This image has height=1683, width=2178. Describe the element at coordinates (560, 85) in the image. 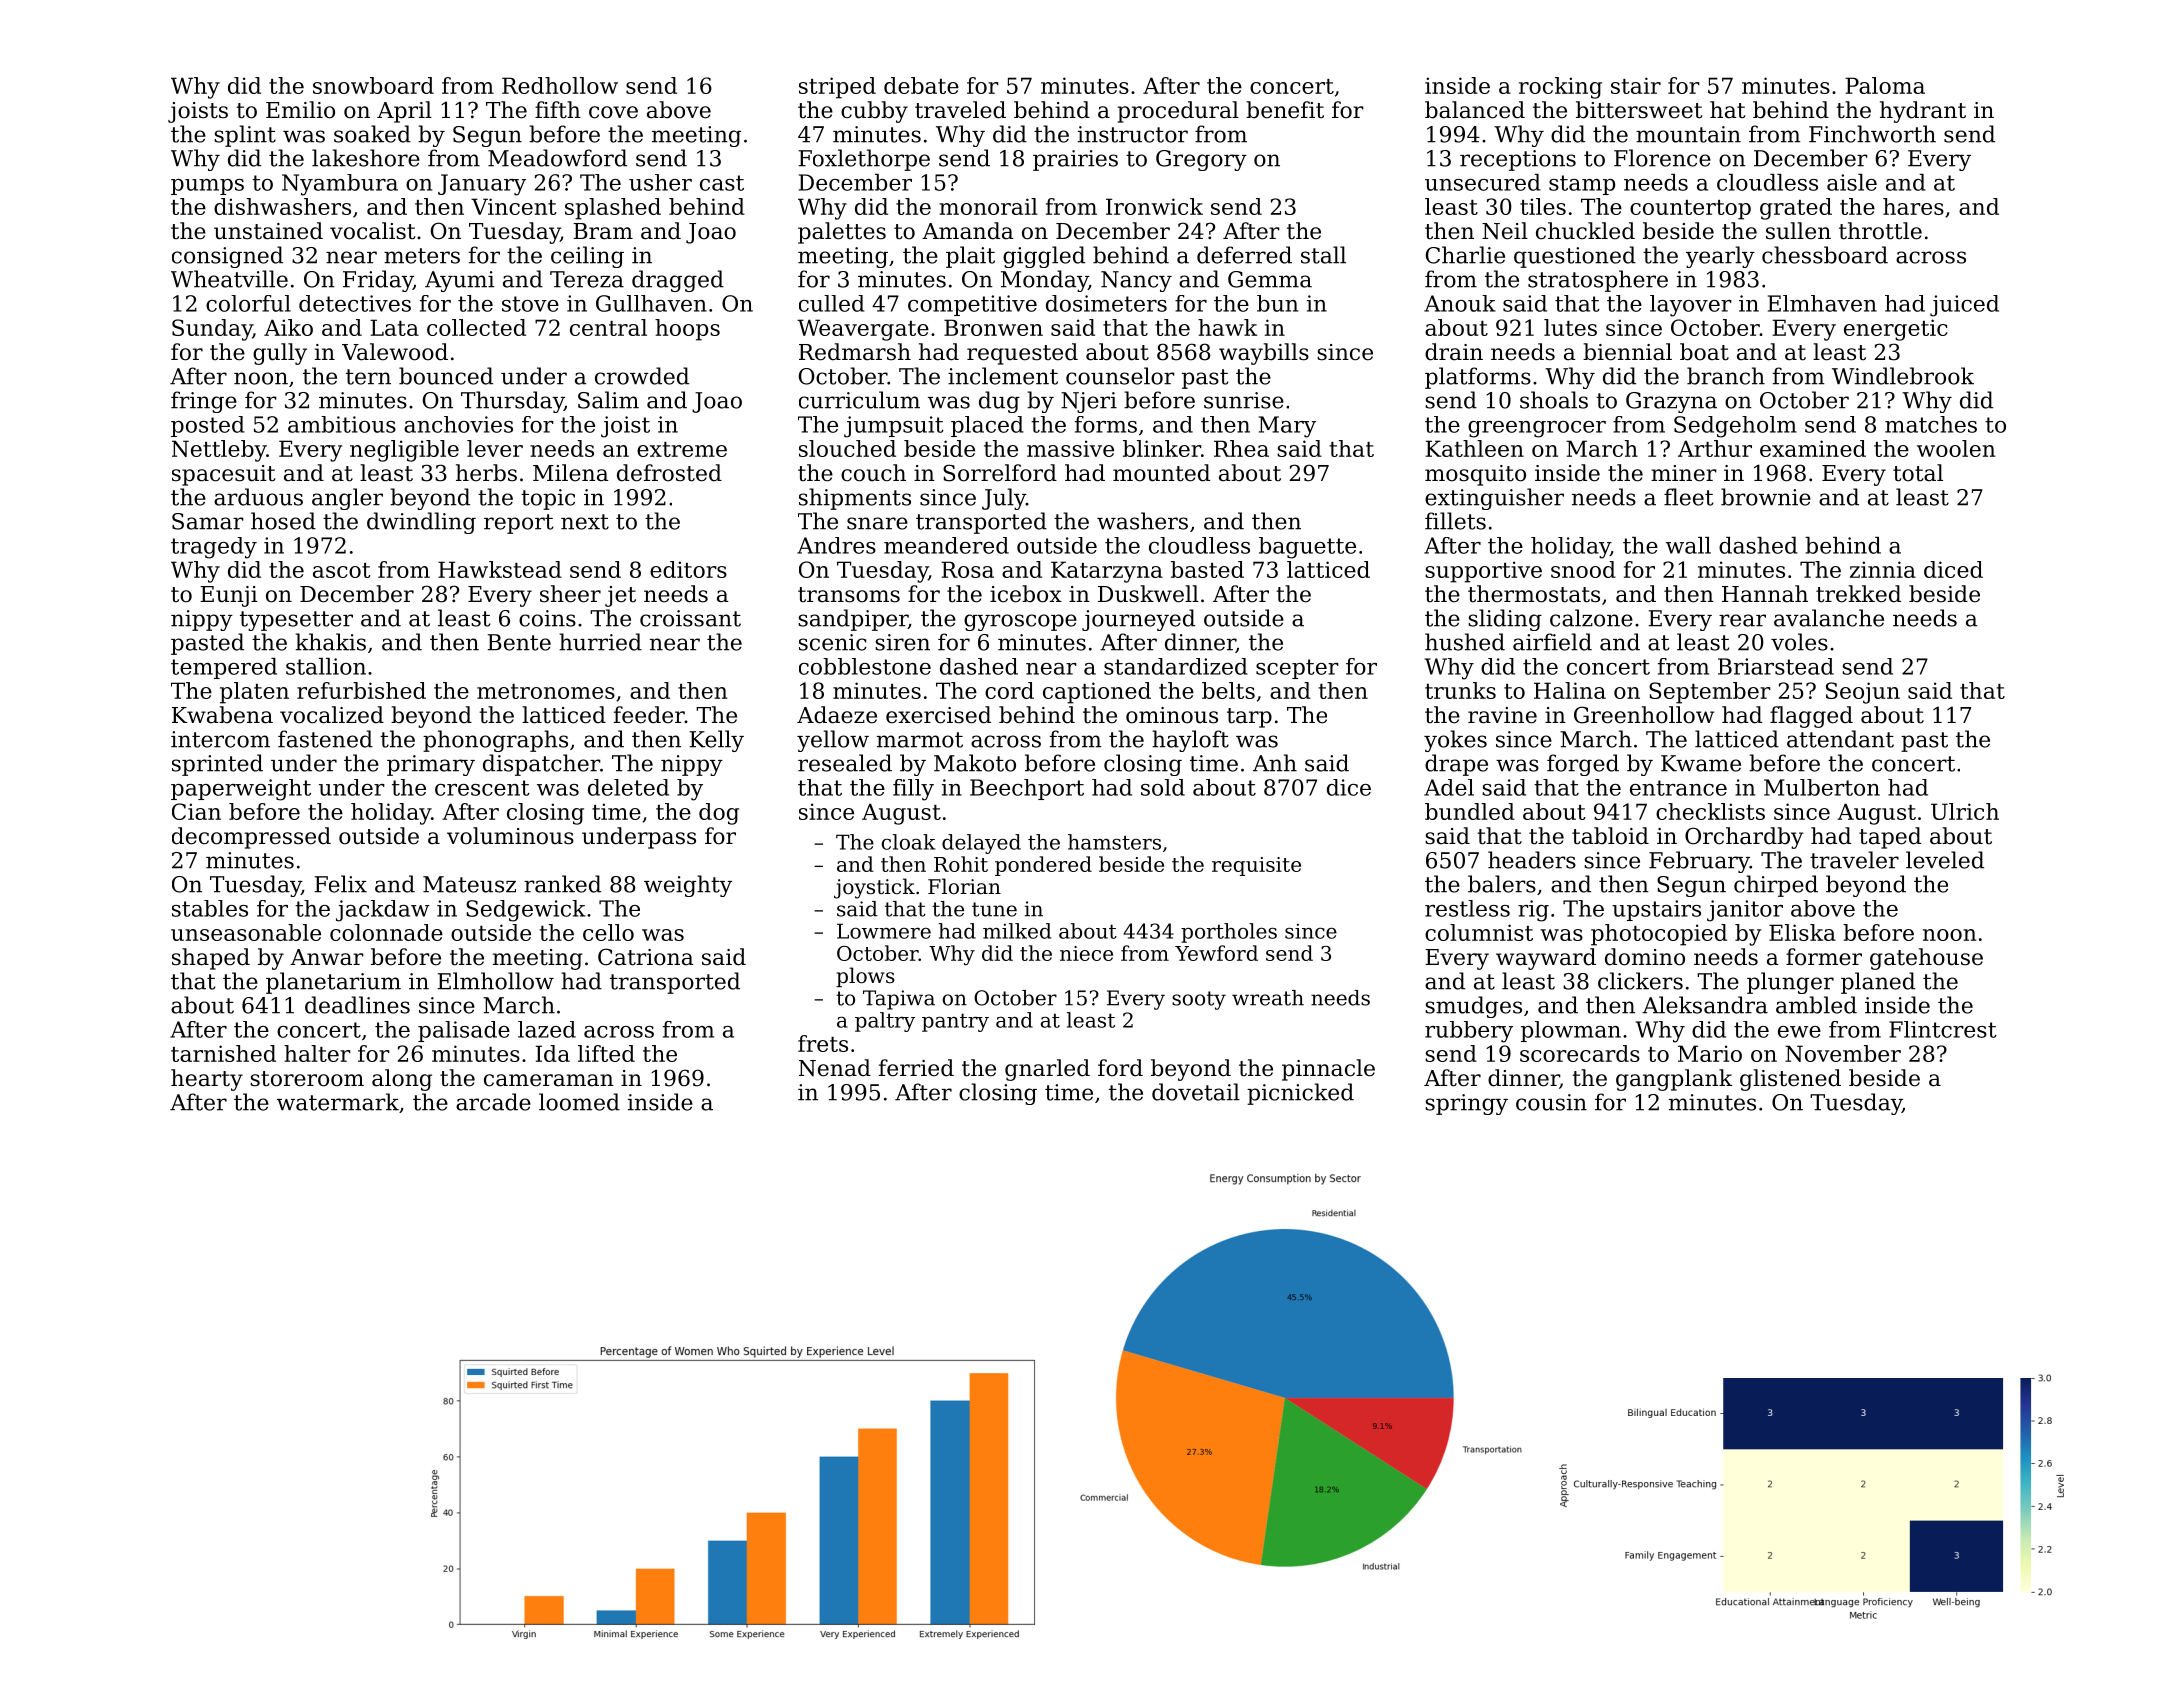

I see `Redhollow` at that location.
